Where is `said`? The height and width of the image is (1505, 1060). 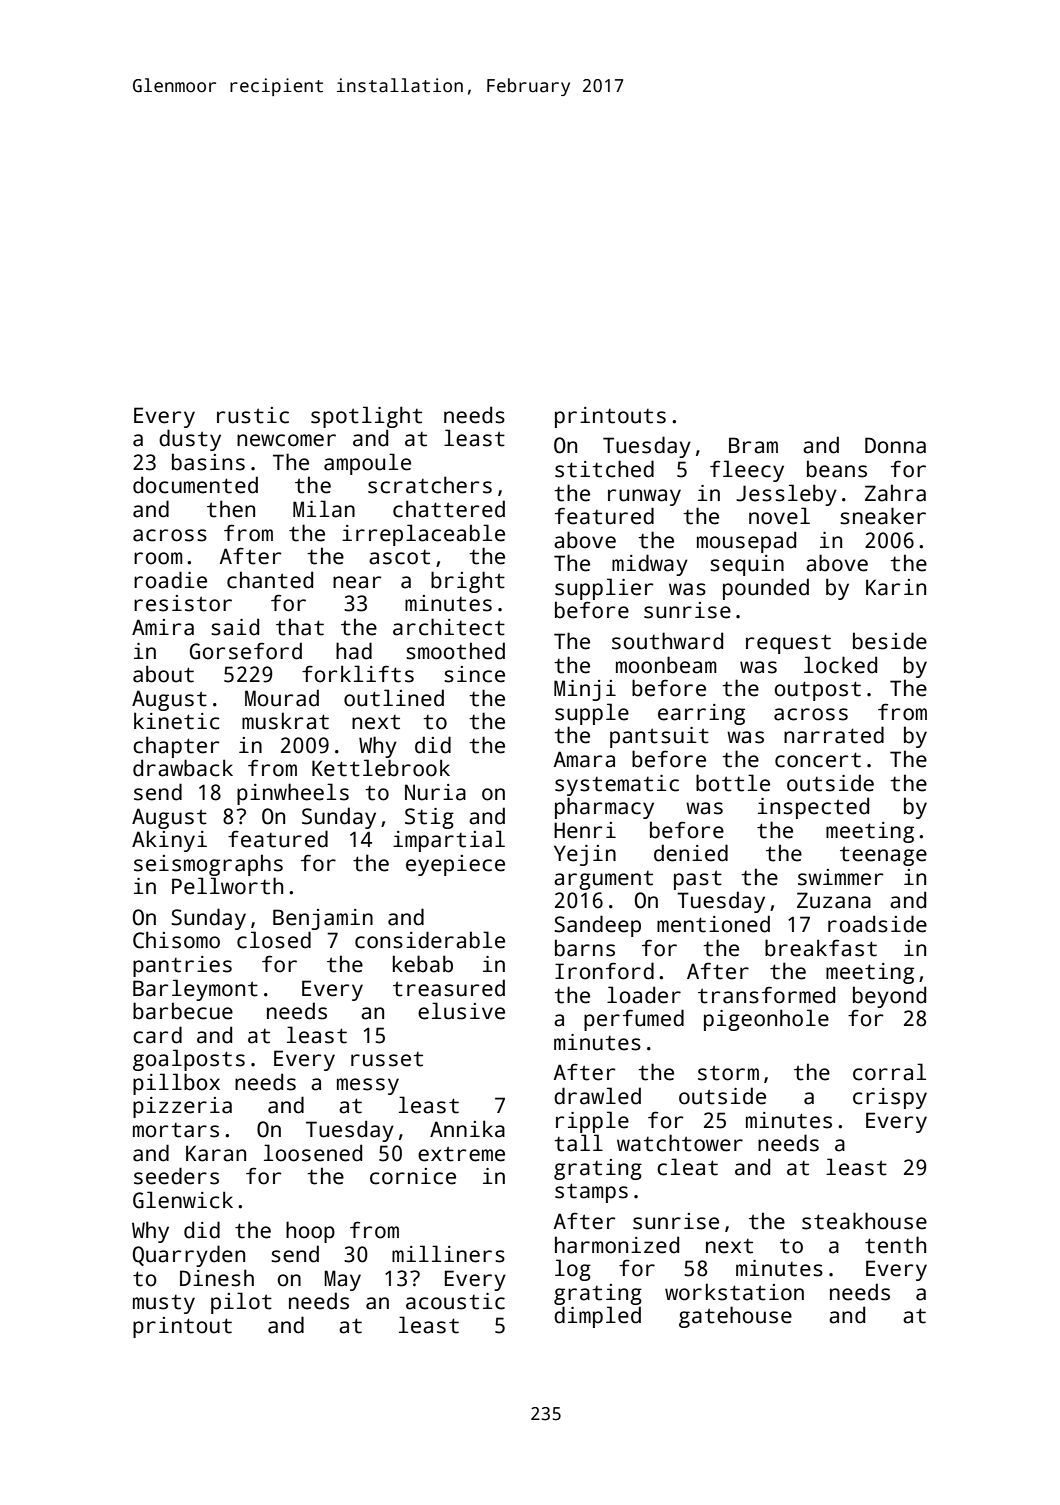 said is located at coordinates (235, 627).
